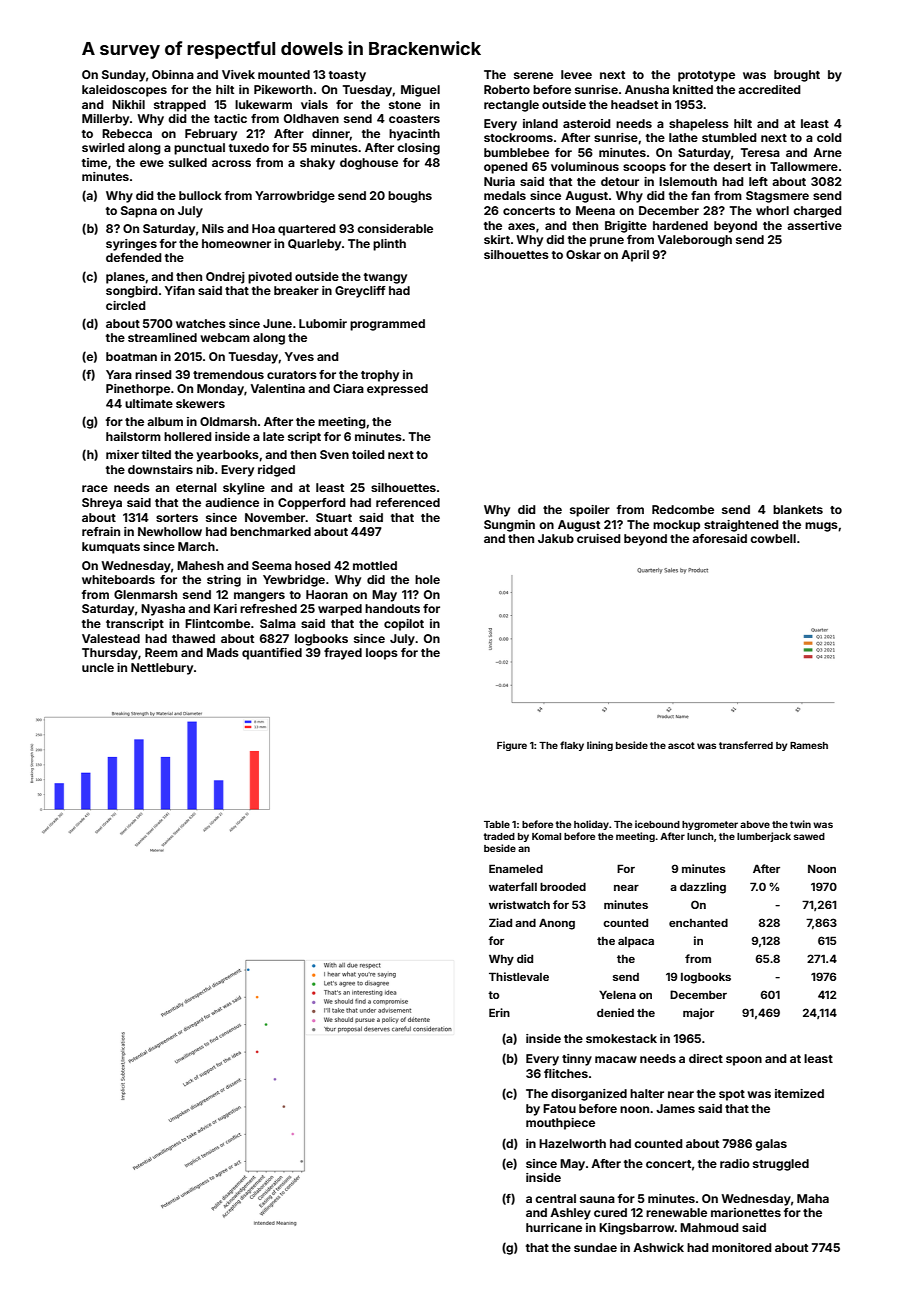 The height and width of the document is (1308, 924). I want to click on Ziad, so click(500, 922).
